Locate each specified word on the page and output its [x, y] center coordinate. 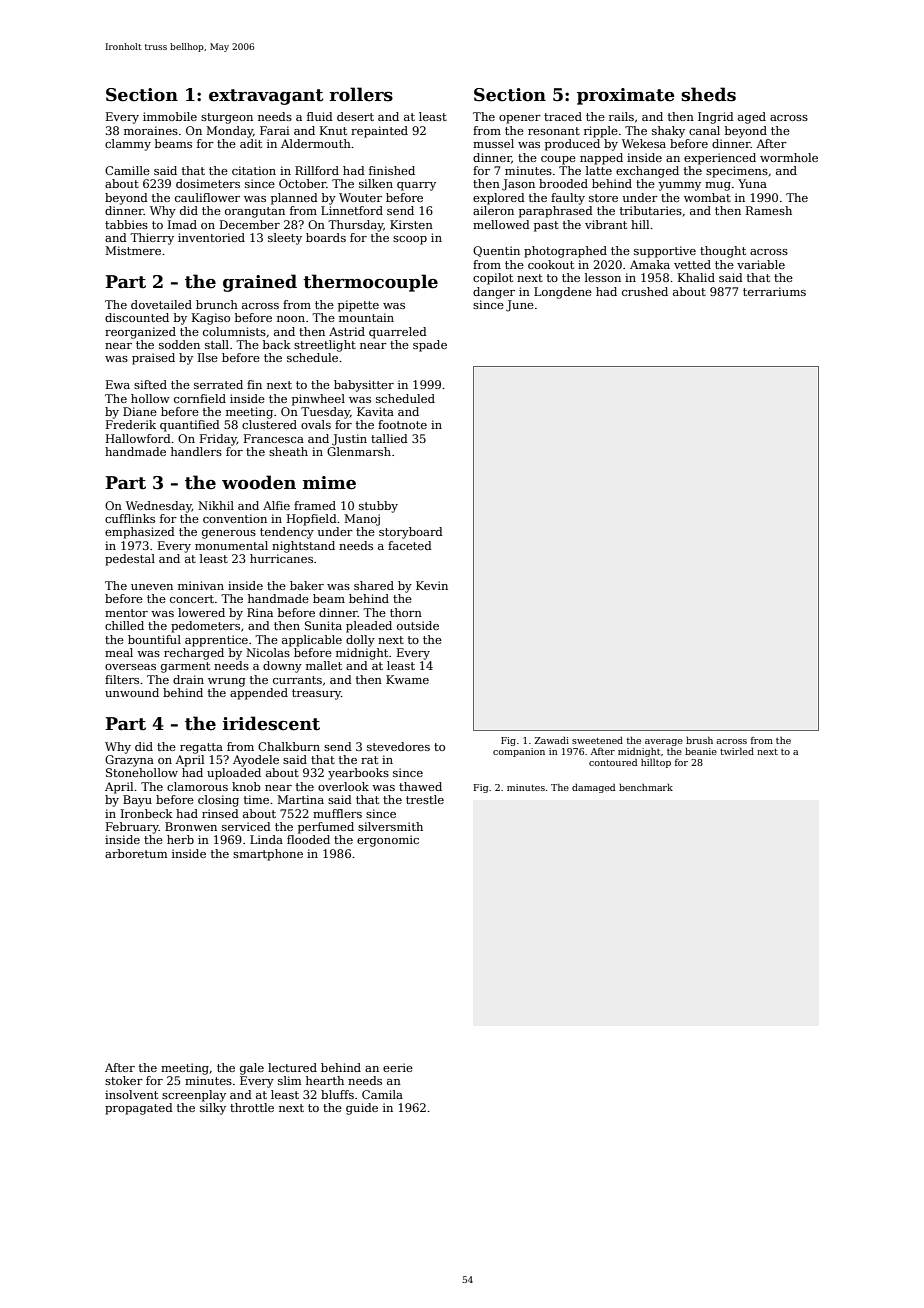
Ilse [208, 357]
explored [499, 199]
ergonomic [388, 841]
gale [252, 1069]
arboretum [136, 853]
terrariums [774, 291]
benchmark [646, 787]
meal [119, 652]
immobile [170, 116]
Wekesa [644, 143]
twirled [737, 751]
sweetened [597, 740]
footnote [402, 424]
